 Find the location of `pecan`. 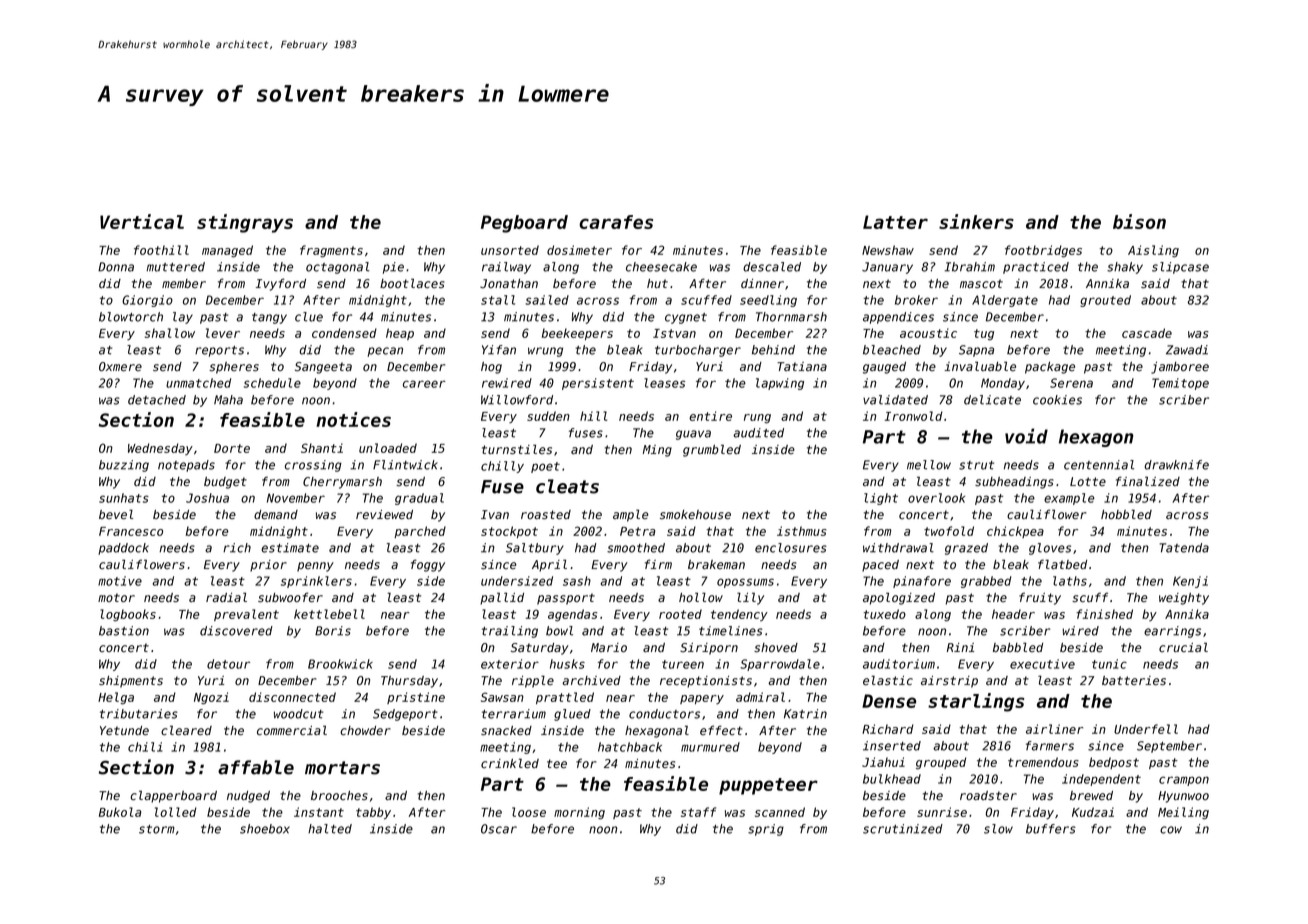

pecan is located at coordinates (385, 352).
